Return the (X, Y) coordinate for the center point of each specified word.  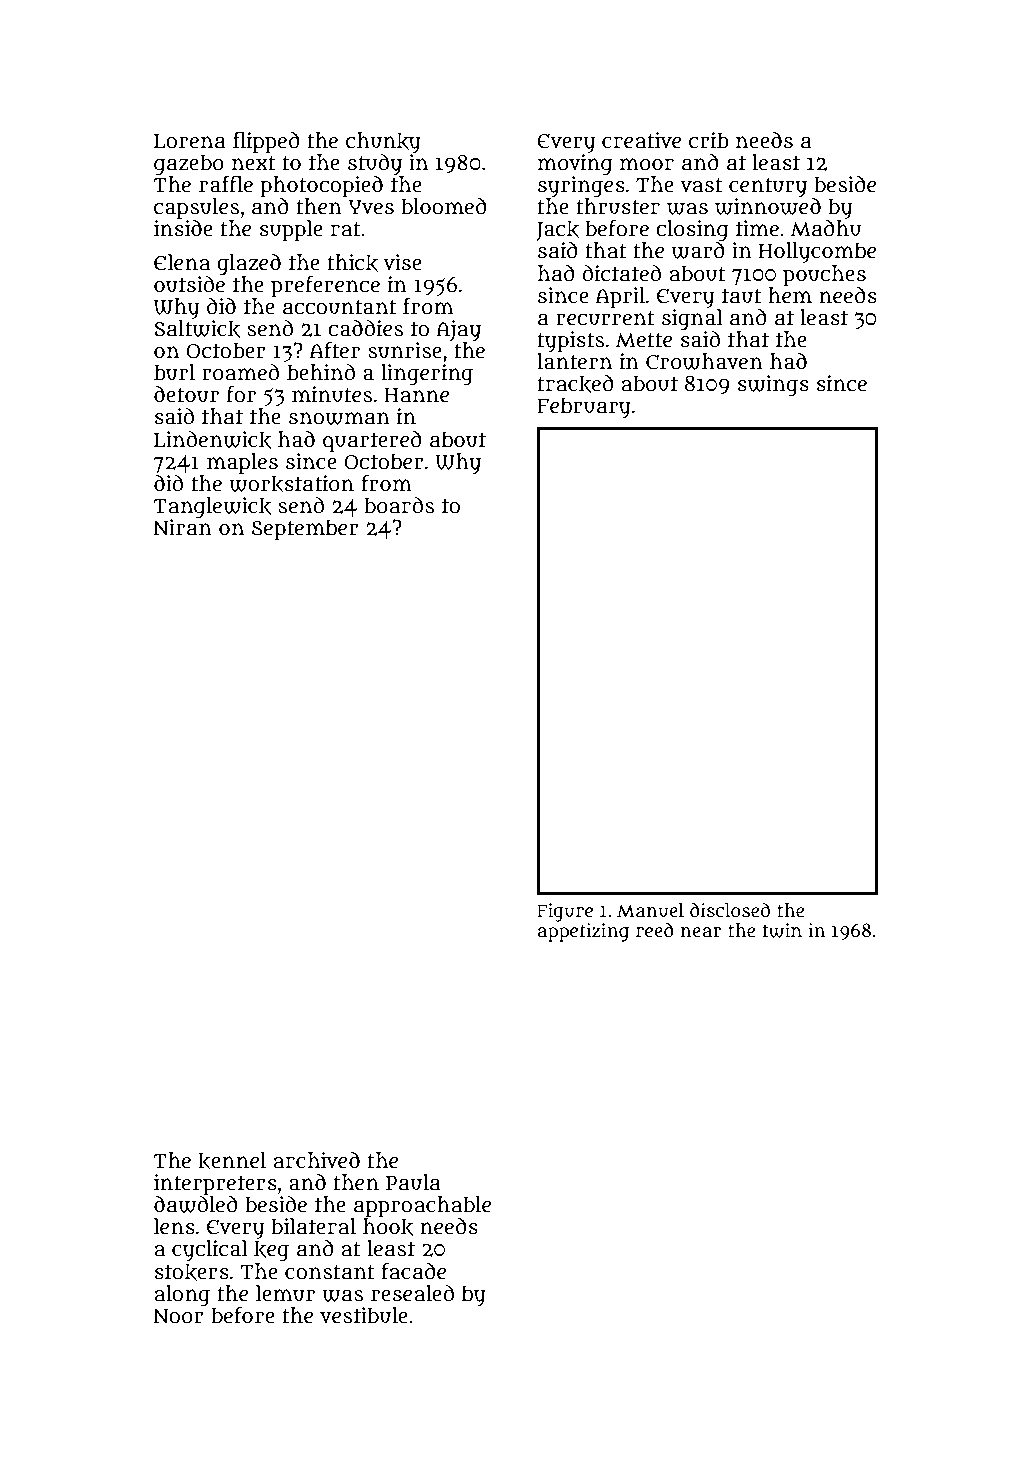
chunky (383, 142)
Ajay (459, 330)
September (305, 530)
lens (174, 1226)
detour (186, 394)
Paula (413, 1182)
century (768, 187)
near (701, 932)
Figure (565, 912)
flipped (266, 143)
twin (782, 930)
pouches (824, 275)
